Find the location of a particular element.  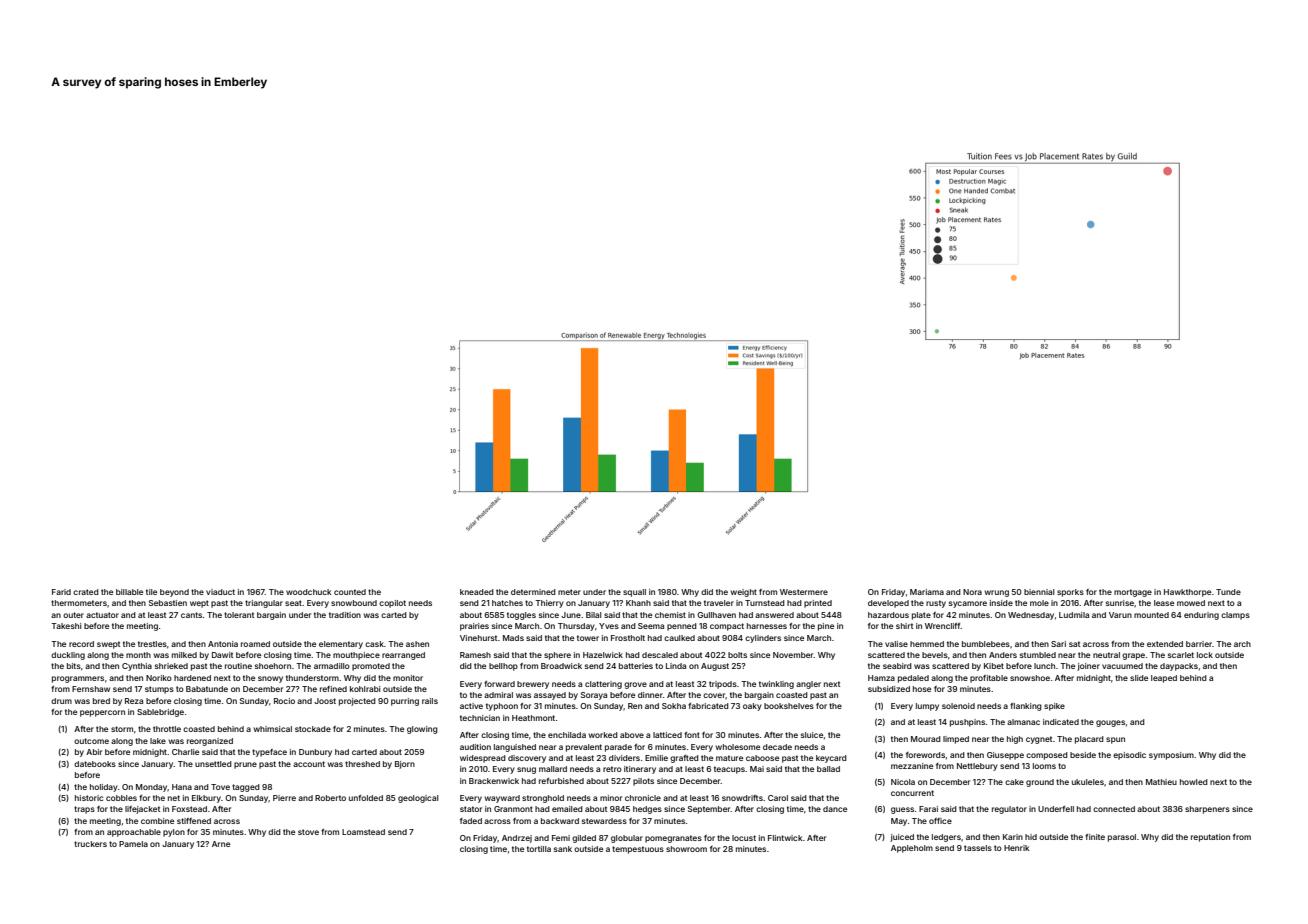

tile is located at coordinates (151, 592).
